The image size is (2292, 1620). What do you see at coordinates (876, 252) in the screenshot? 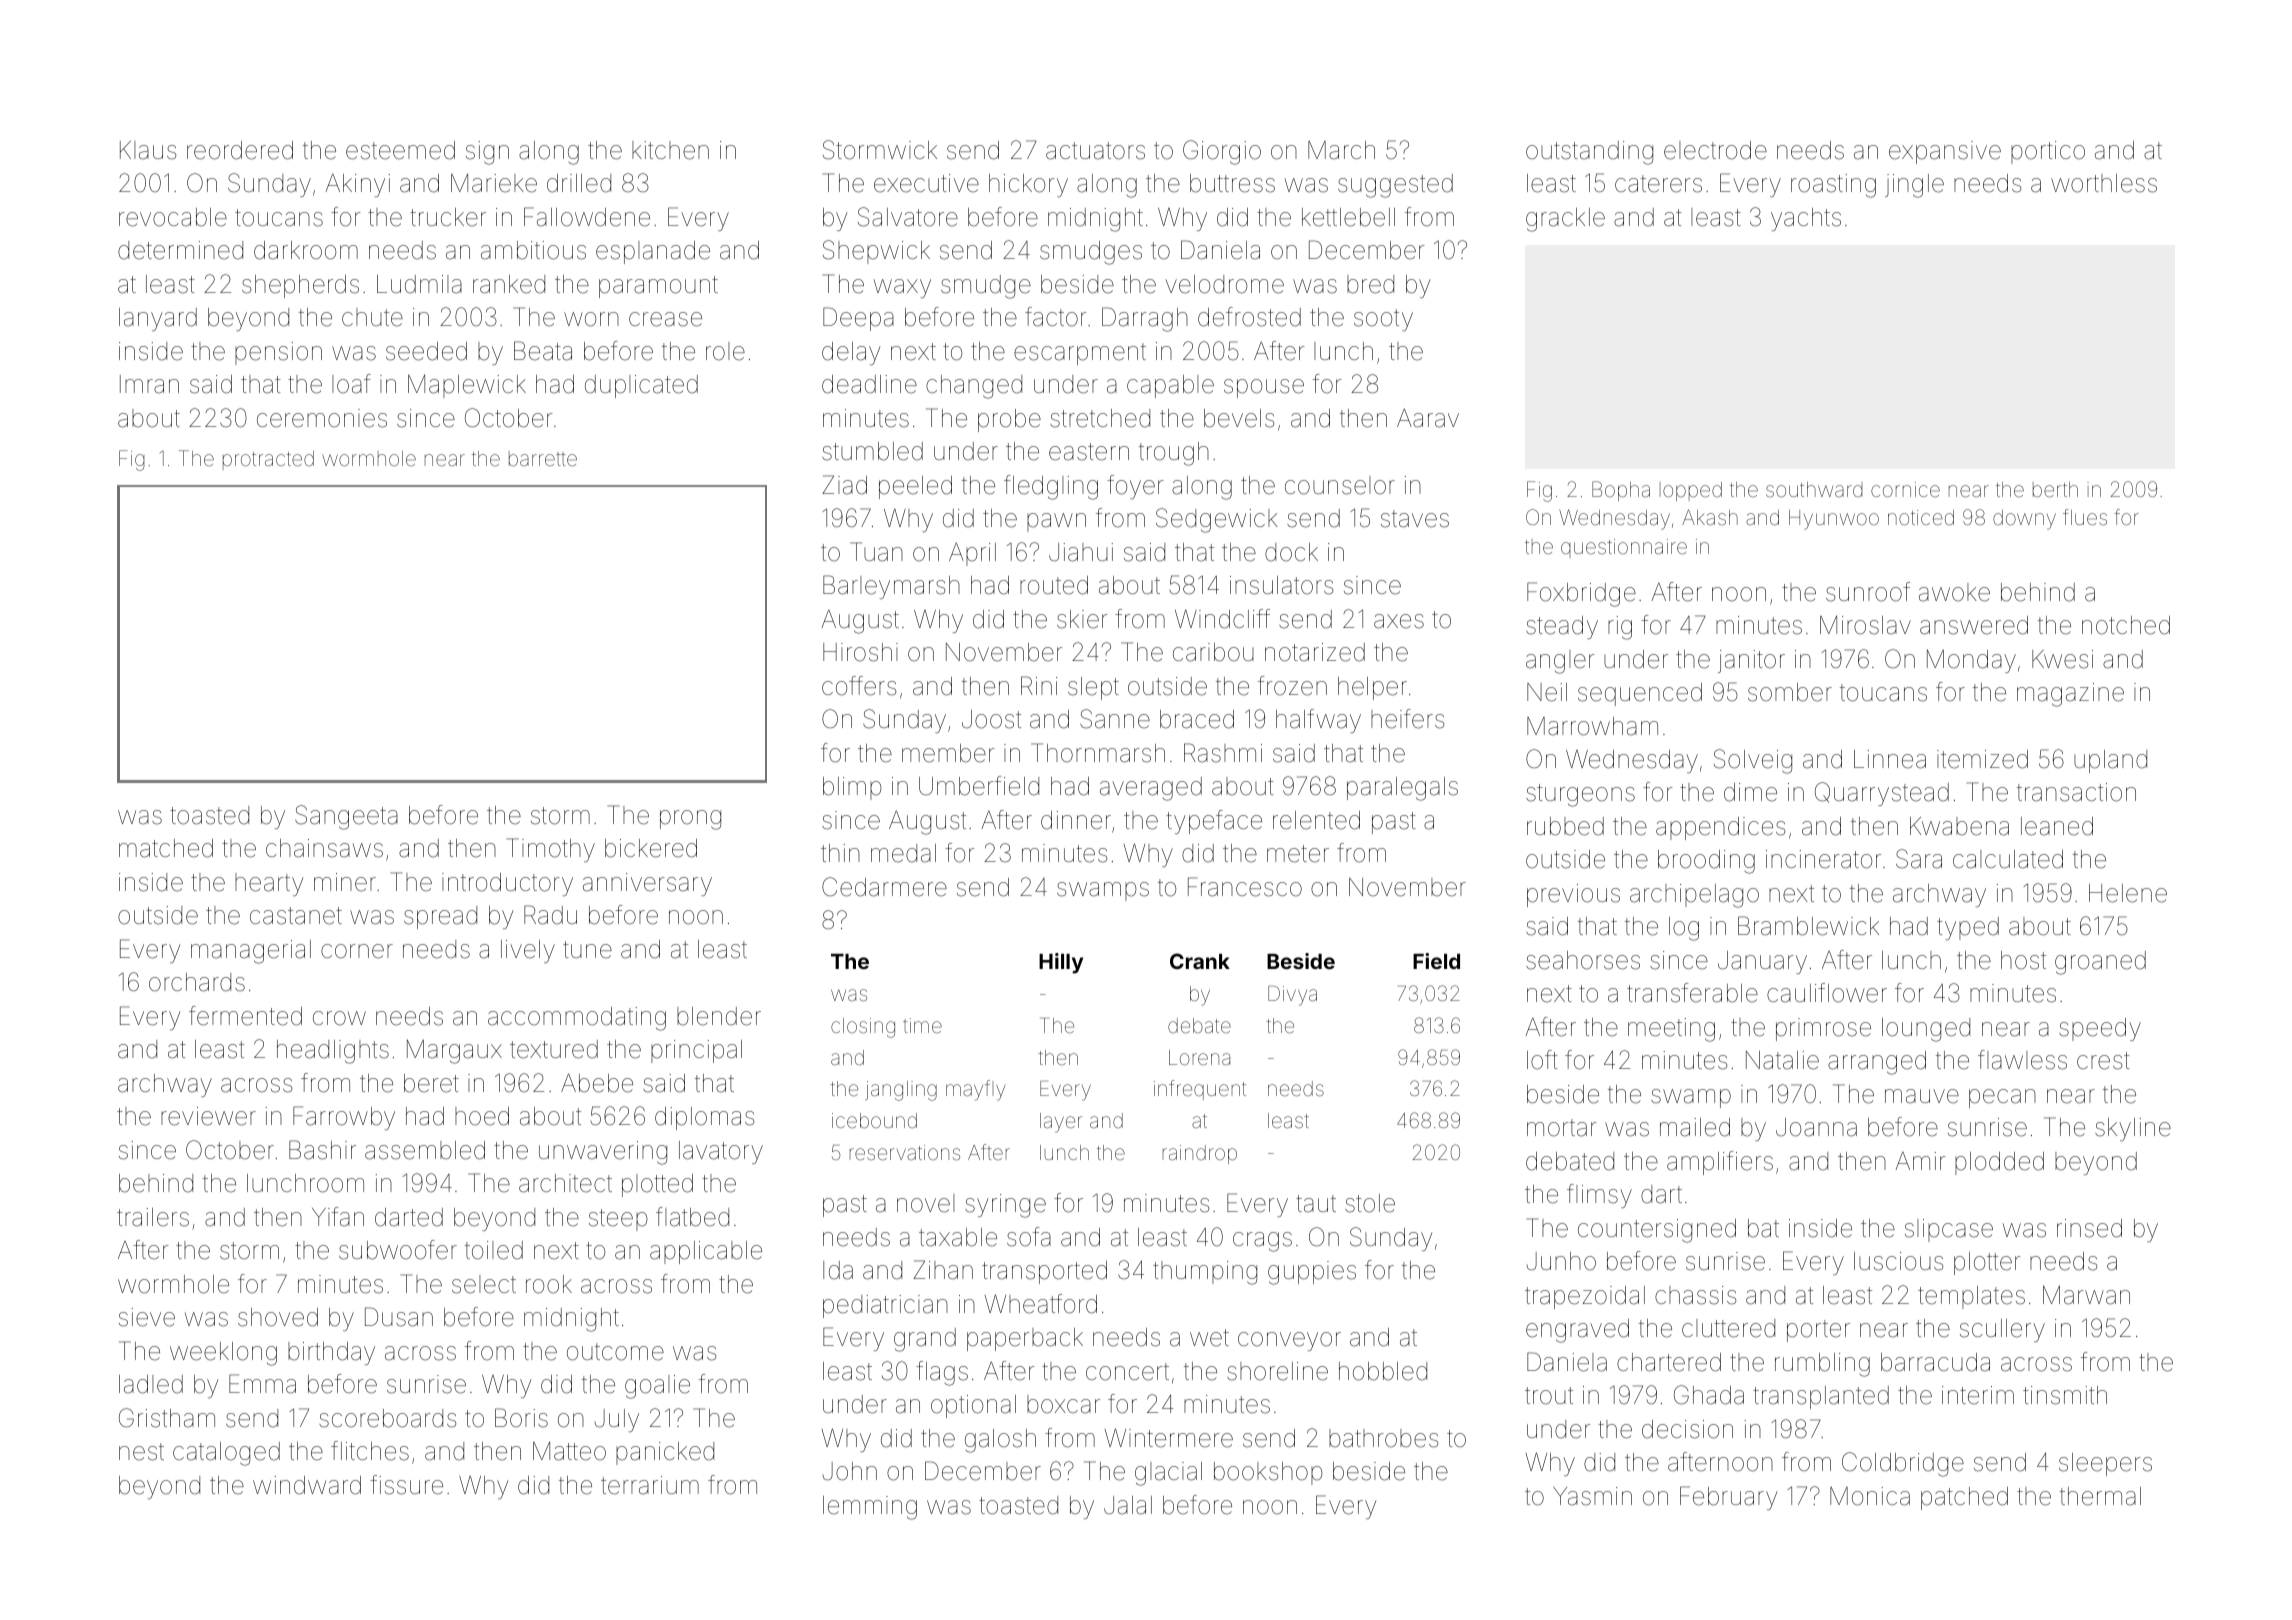
I see `Shepwick` at bounding box center [876, 252].
